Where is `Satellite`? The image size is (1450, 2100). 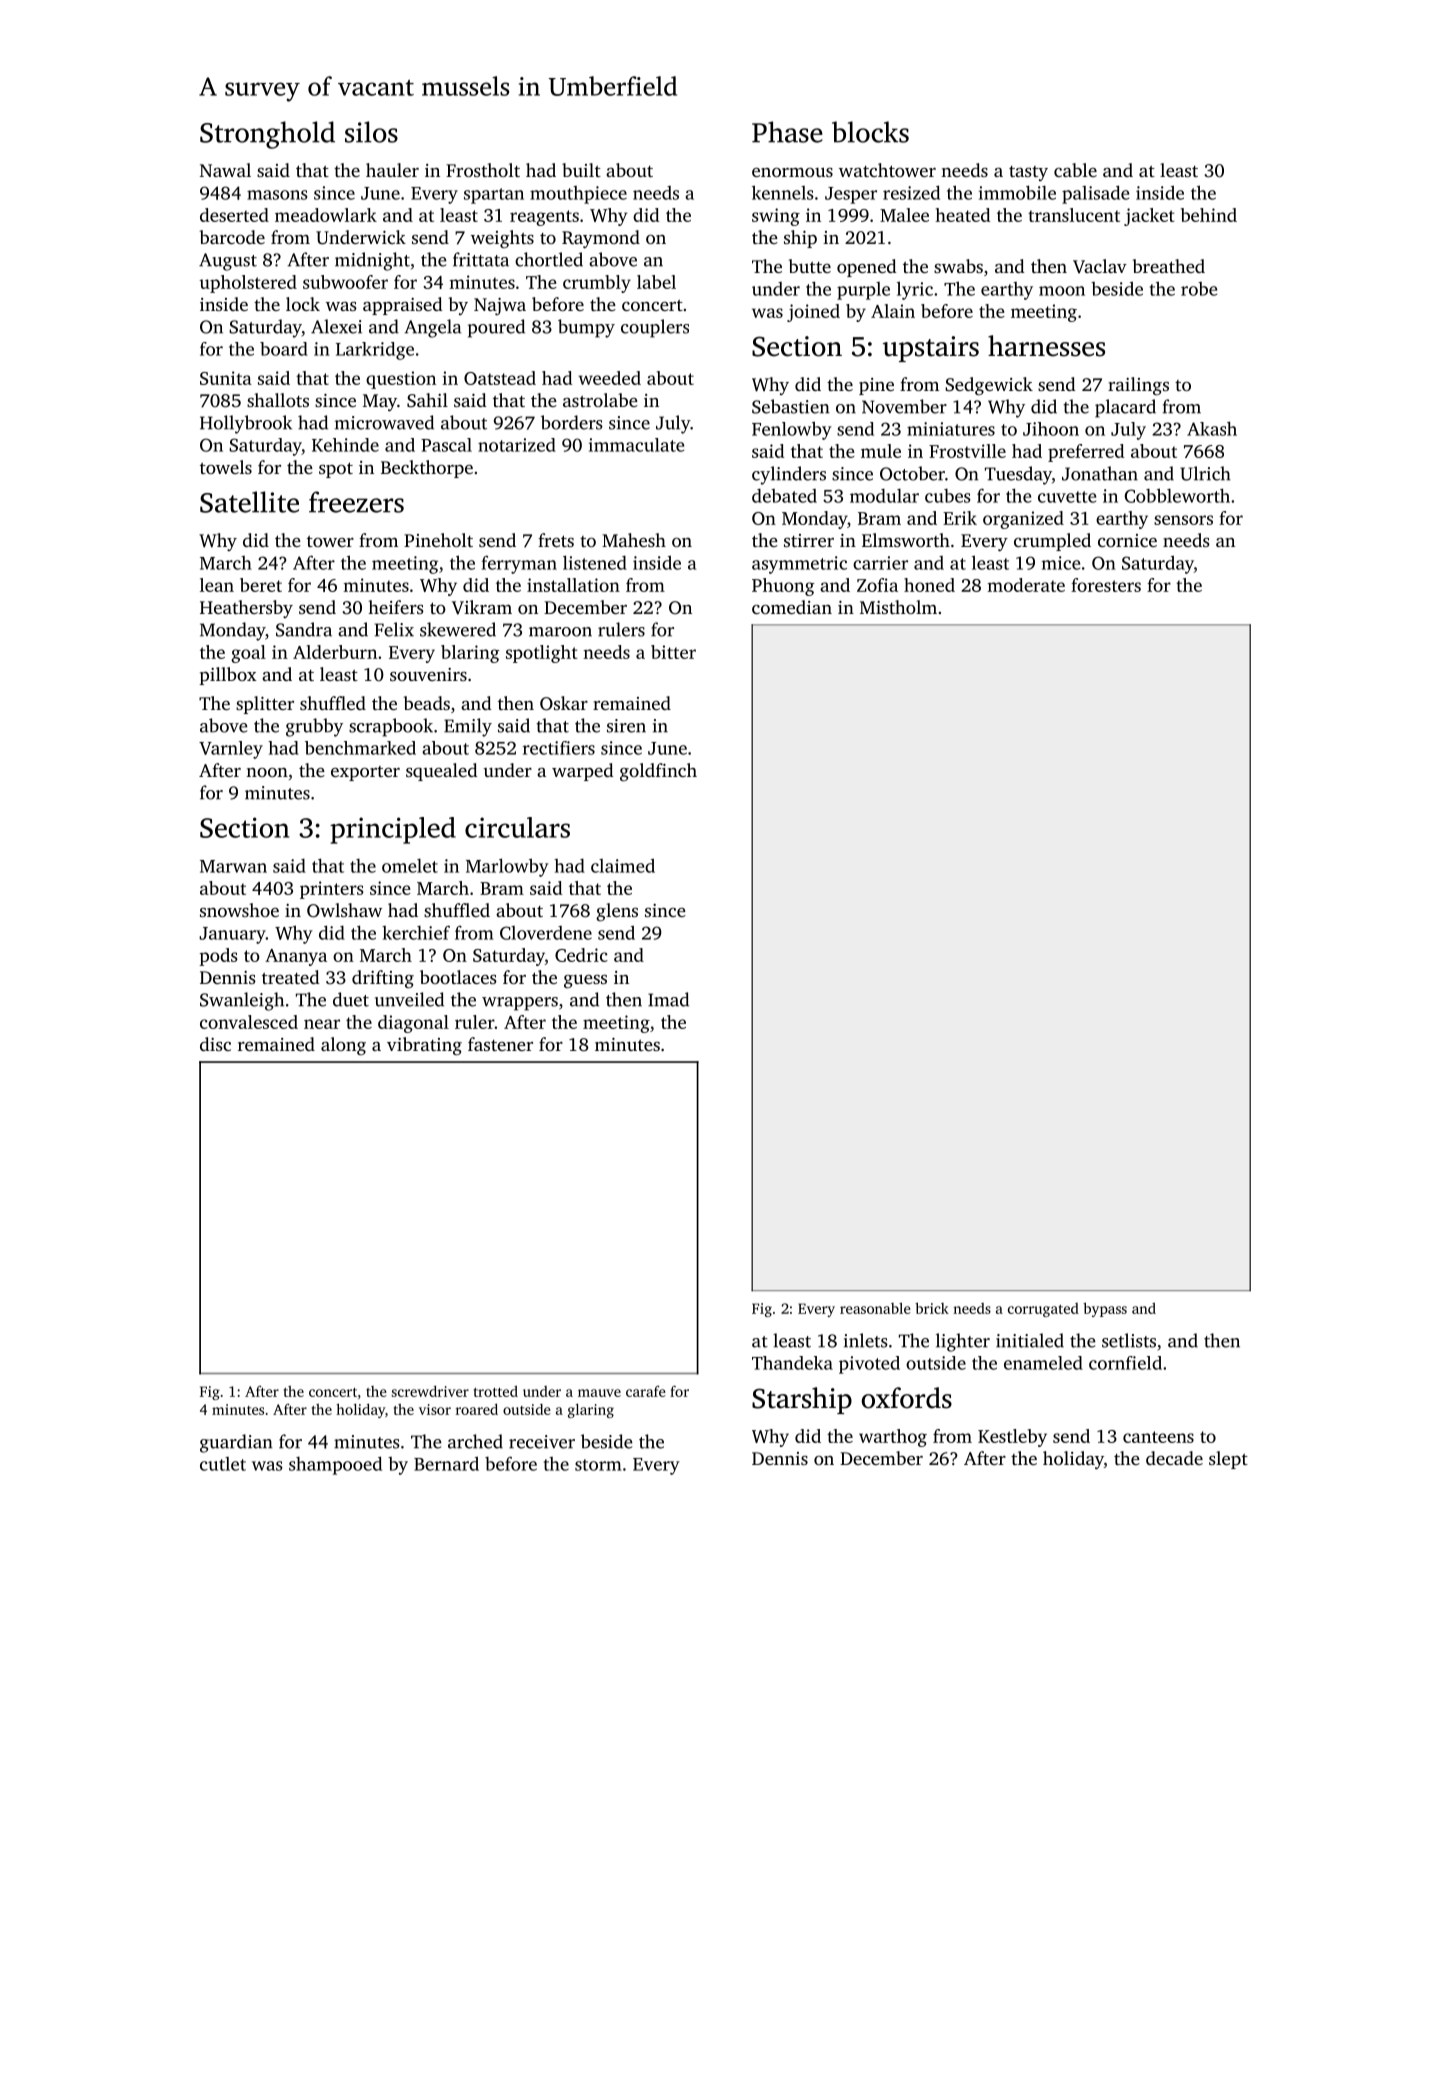 Satellite is located at coordinates (249, 502).
